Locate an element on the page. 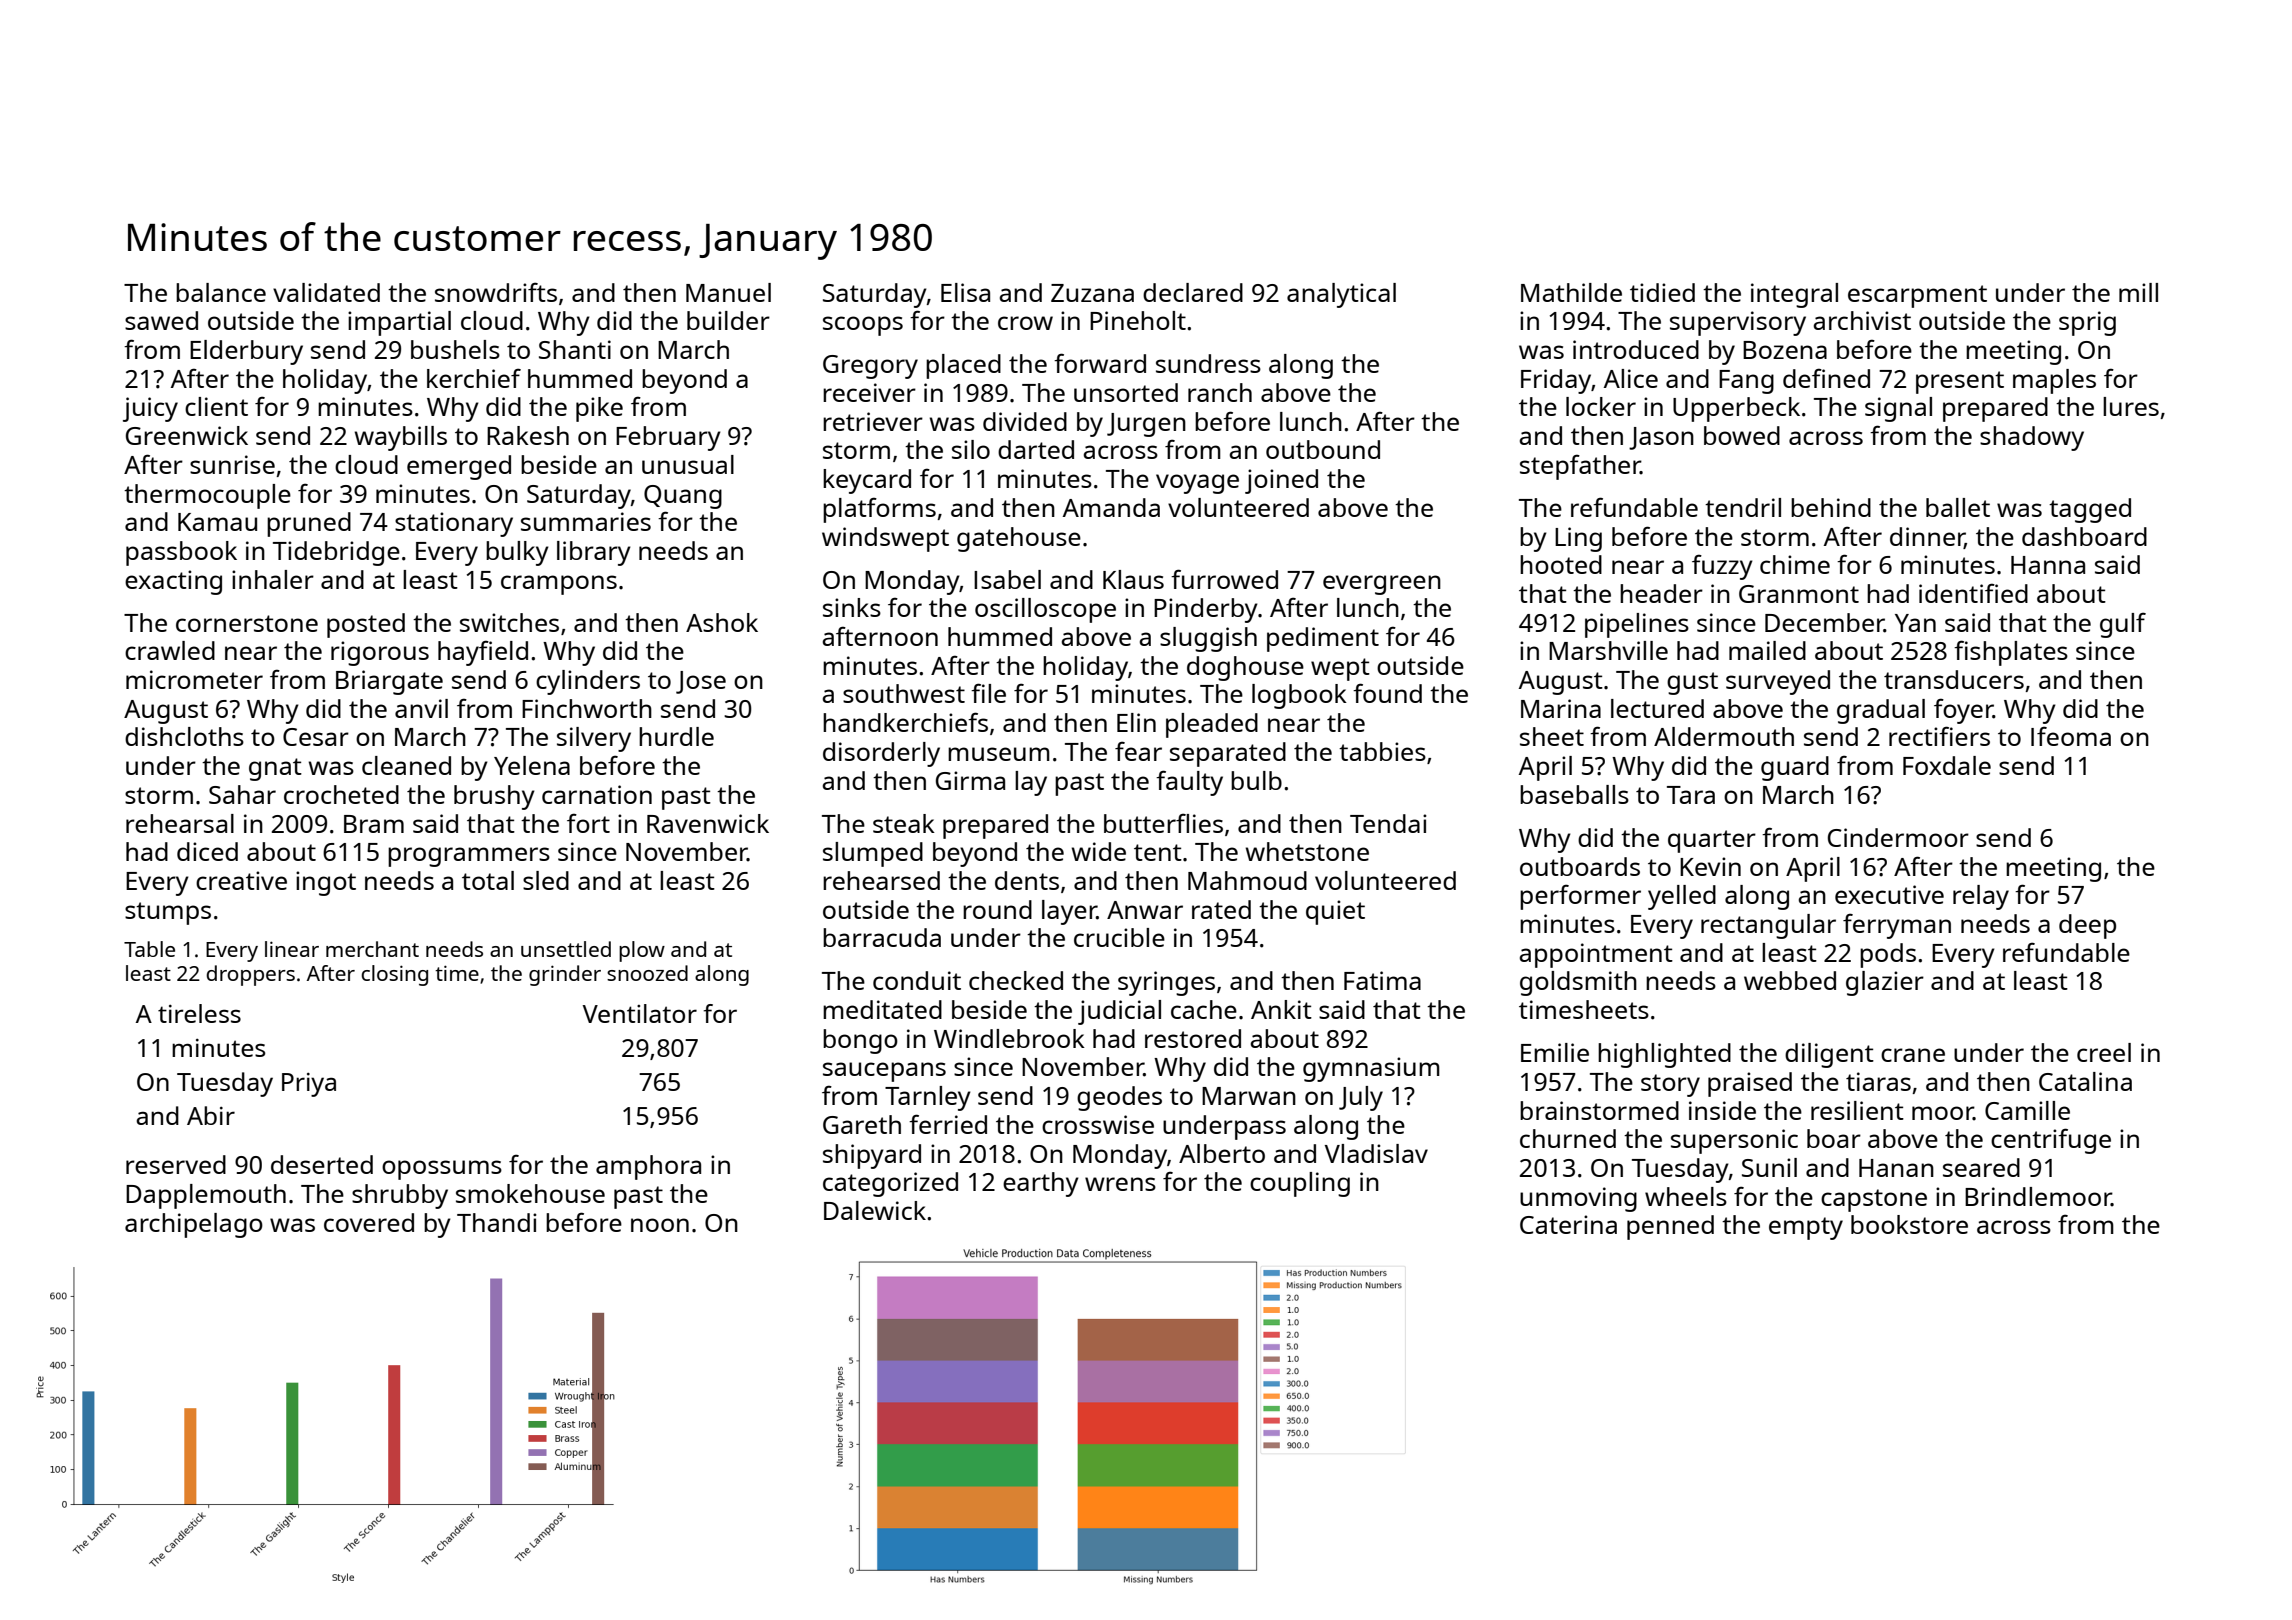  Cesar is located at coordinates (316, 737).
